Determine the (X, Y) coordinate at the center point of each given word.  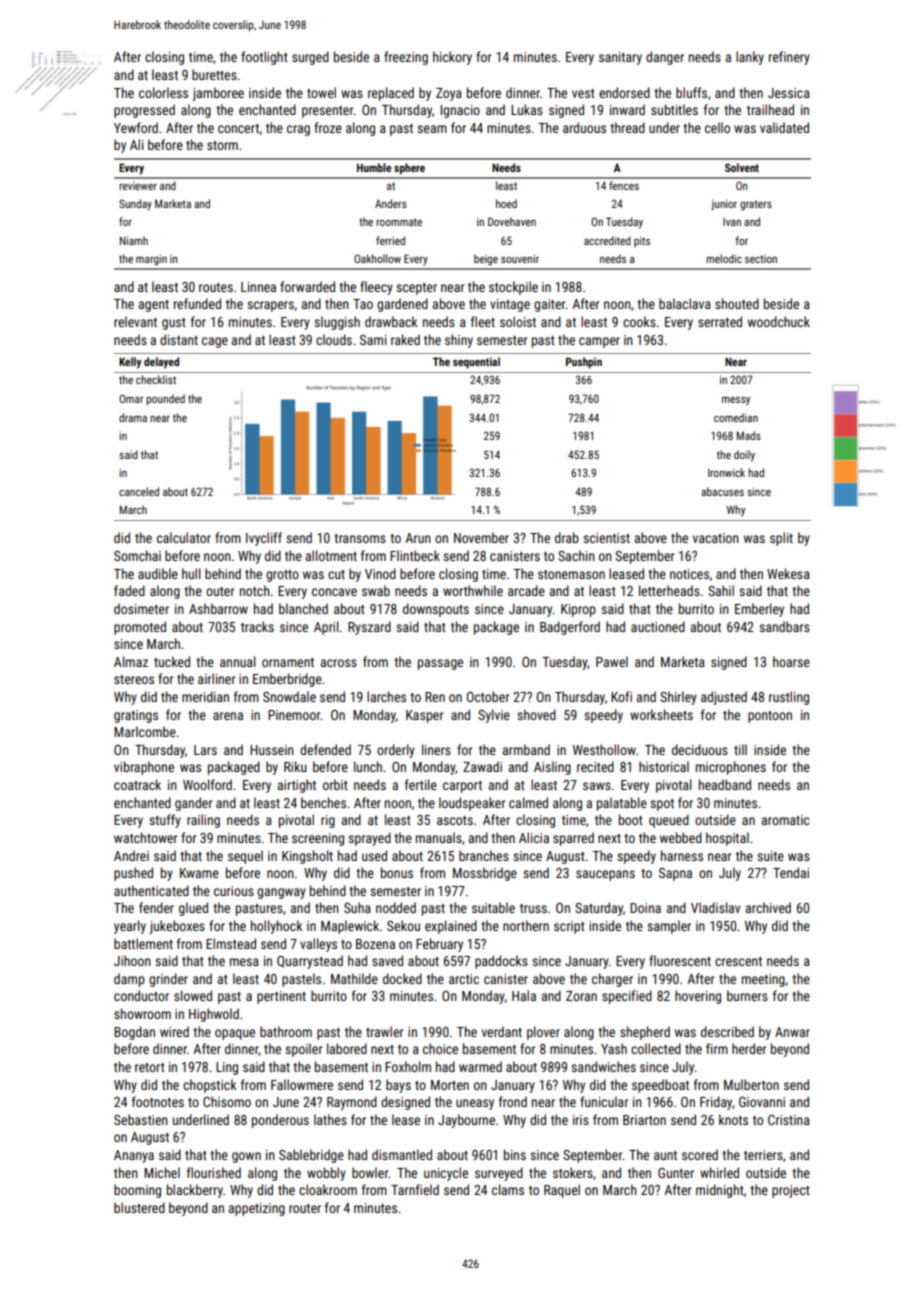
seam (432, 129)
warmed (480, 1066)
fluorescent (680, 960)
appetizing (256, 1209)
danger (665, 58)
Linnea (258, 287)
